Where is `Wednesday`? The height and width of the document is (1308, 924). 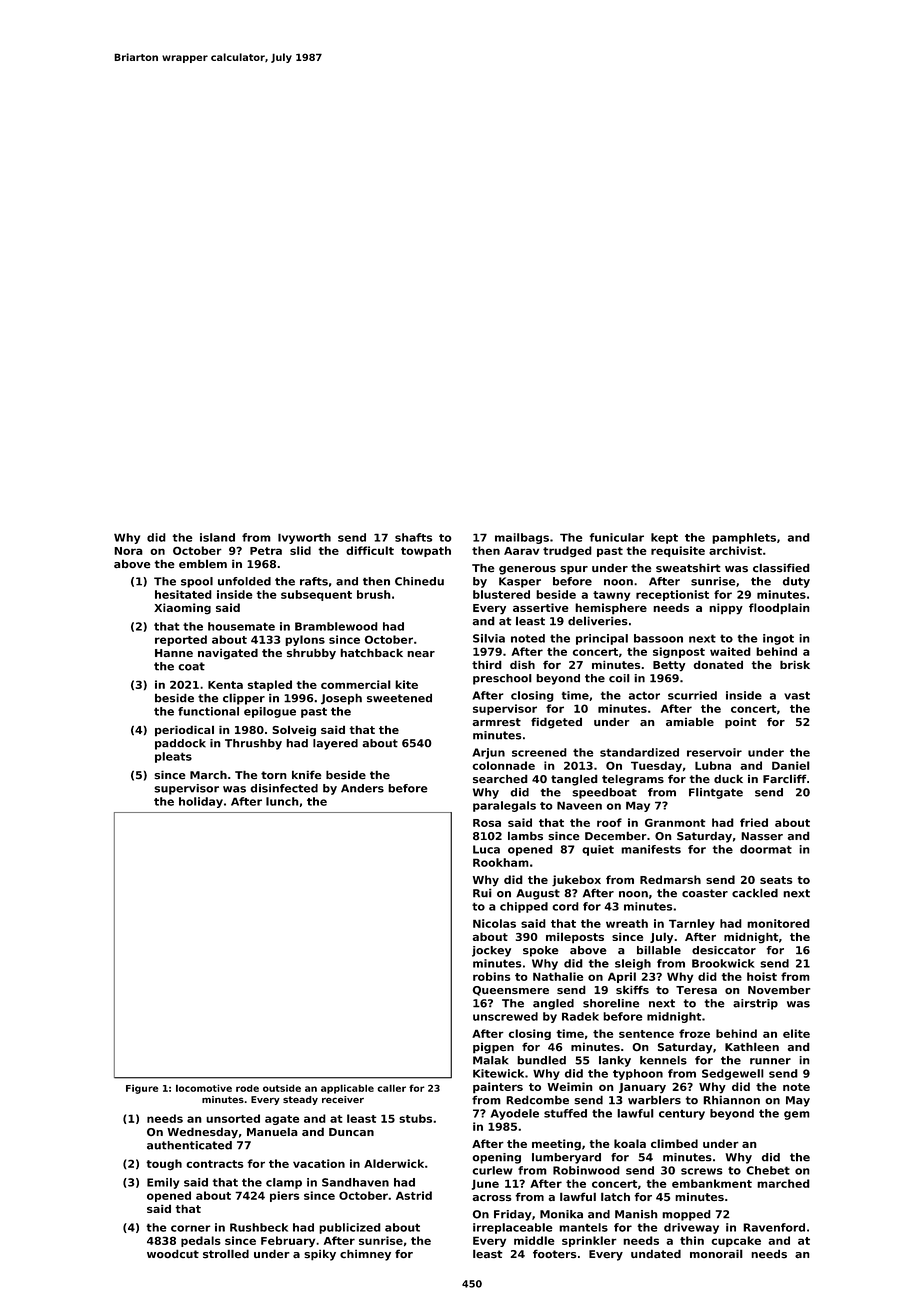 Wednesday is located at coordinates (202, 1133).
